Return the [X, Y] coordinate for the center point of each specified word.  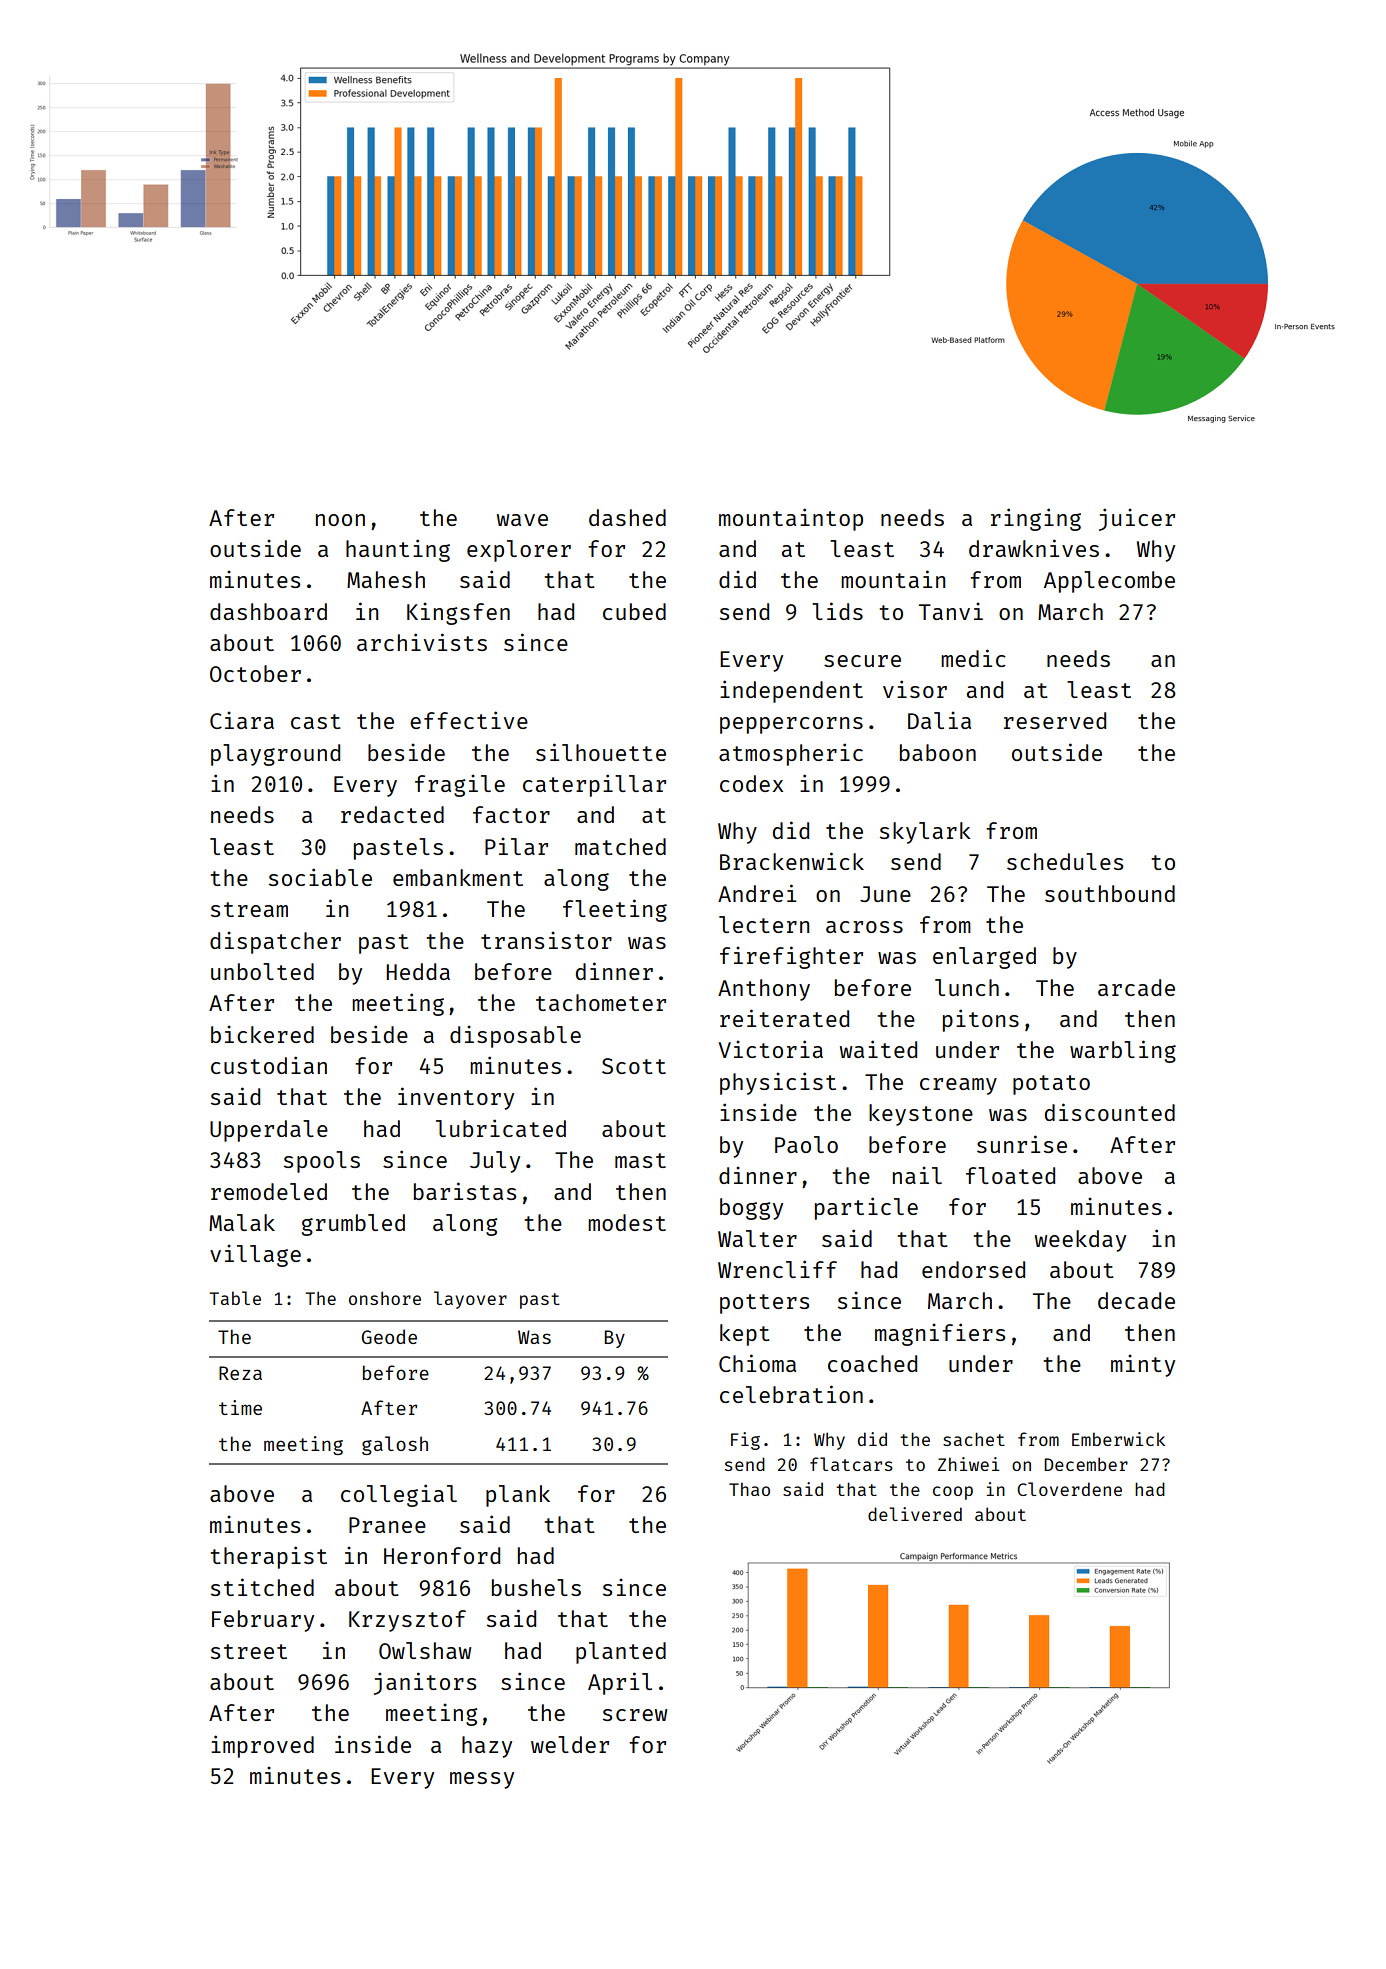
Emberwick [1118, 1439]
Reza [240, 1373]
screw [635, 1715]
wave [522, 520]
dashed [627, 517]
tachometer [601, 1002]
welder [570, 1744]
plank [518, 1496]
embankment [458, 877]
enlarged [984, 958]
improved [262, 1746]
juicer [1137, 519]
